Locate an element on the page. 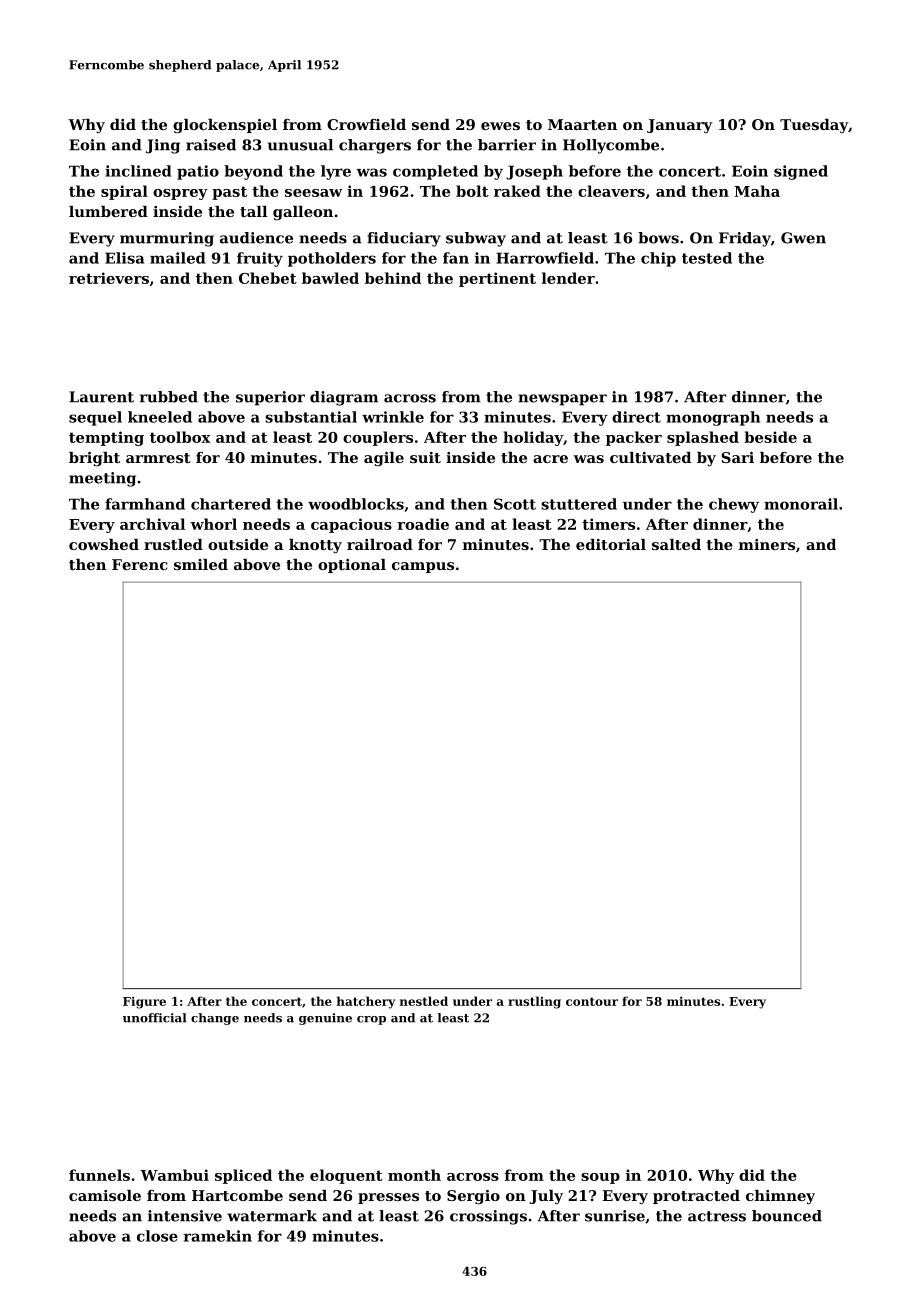 The image size is (924, 1308). chimney is located at coordinates (780, 1197).
